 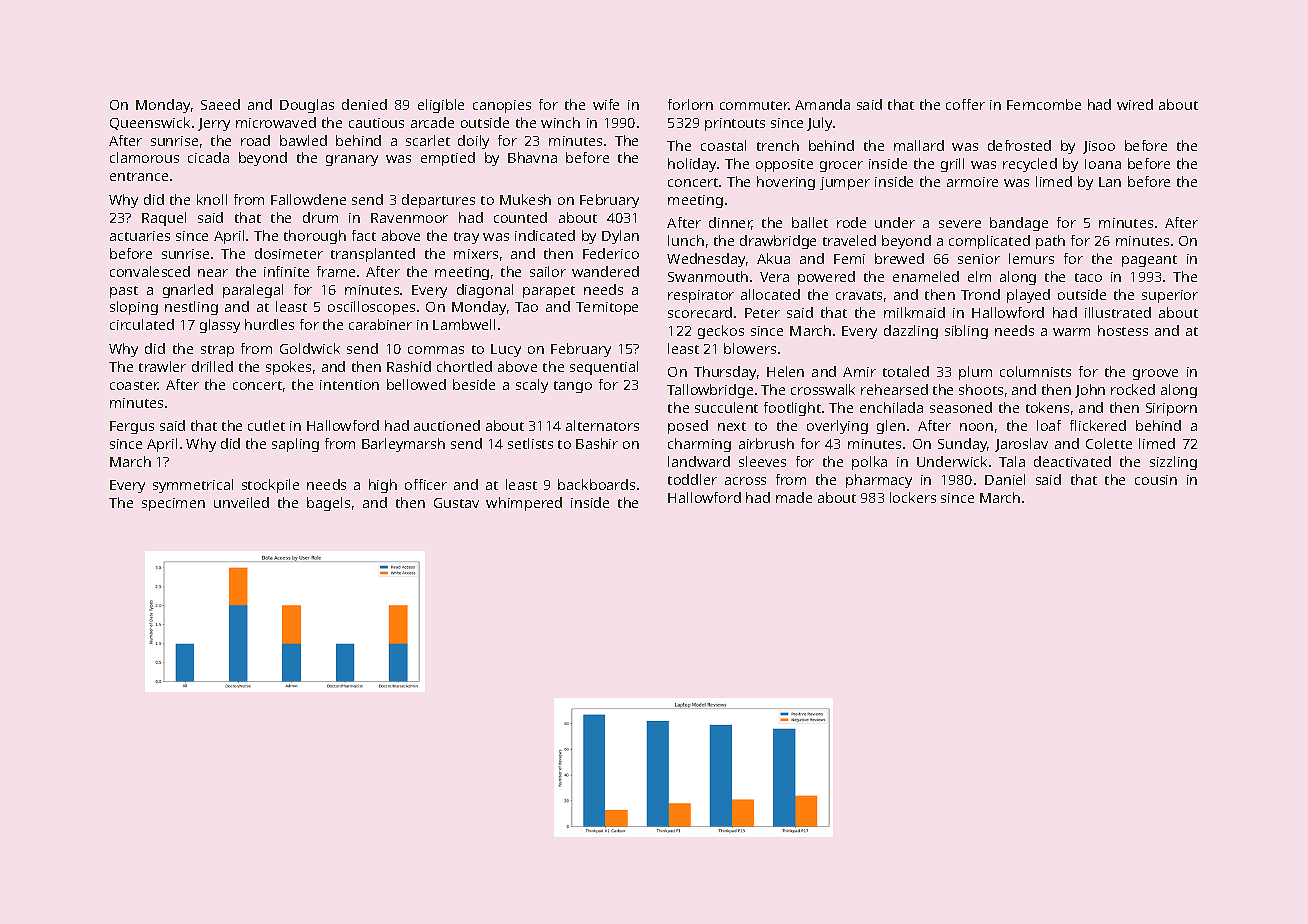 What do you see at coordinates (438, 201) in the page?
I see `departures` at bounding box center [438, 201].
